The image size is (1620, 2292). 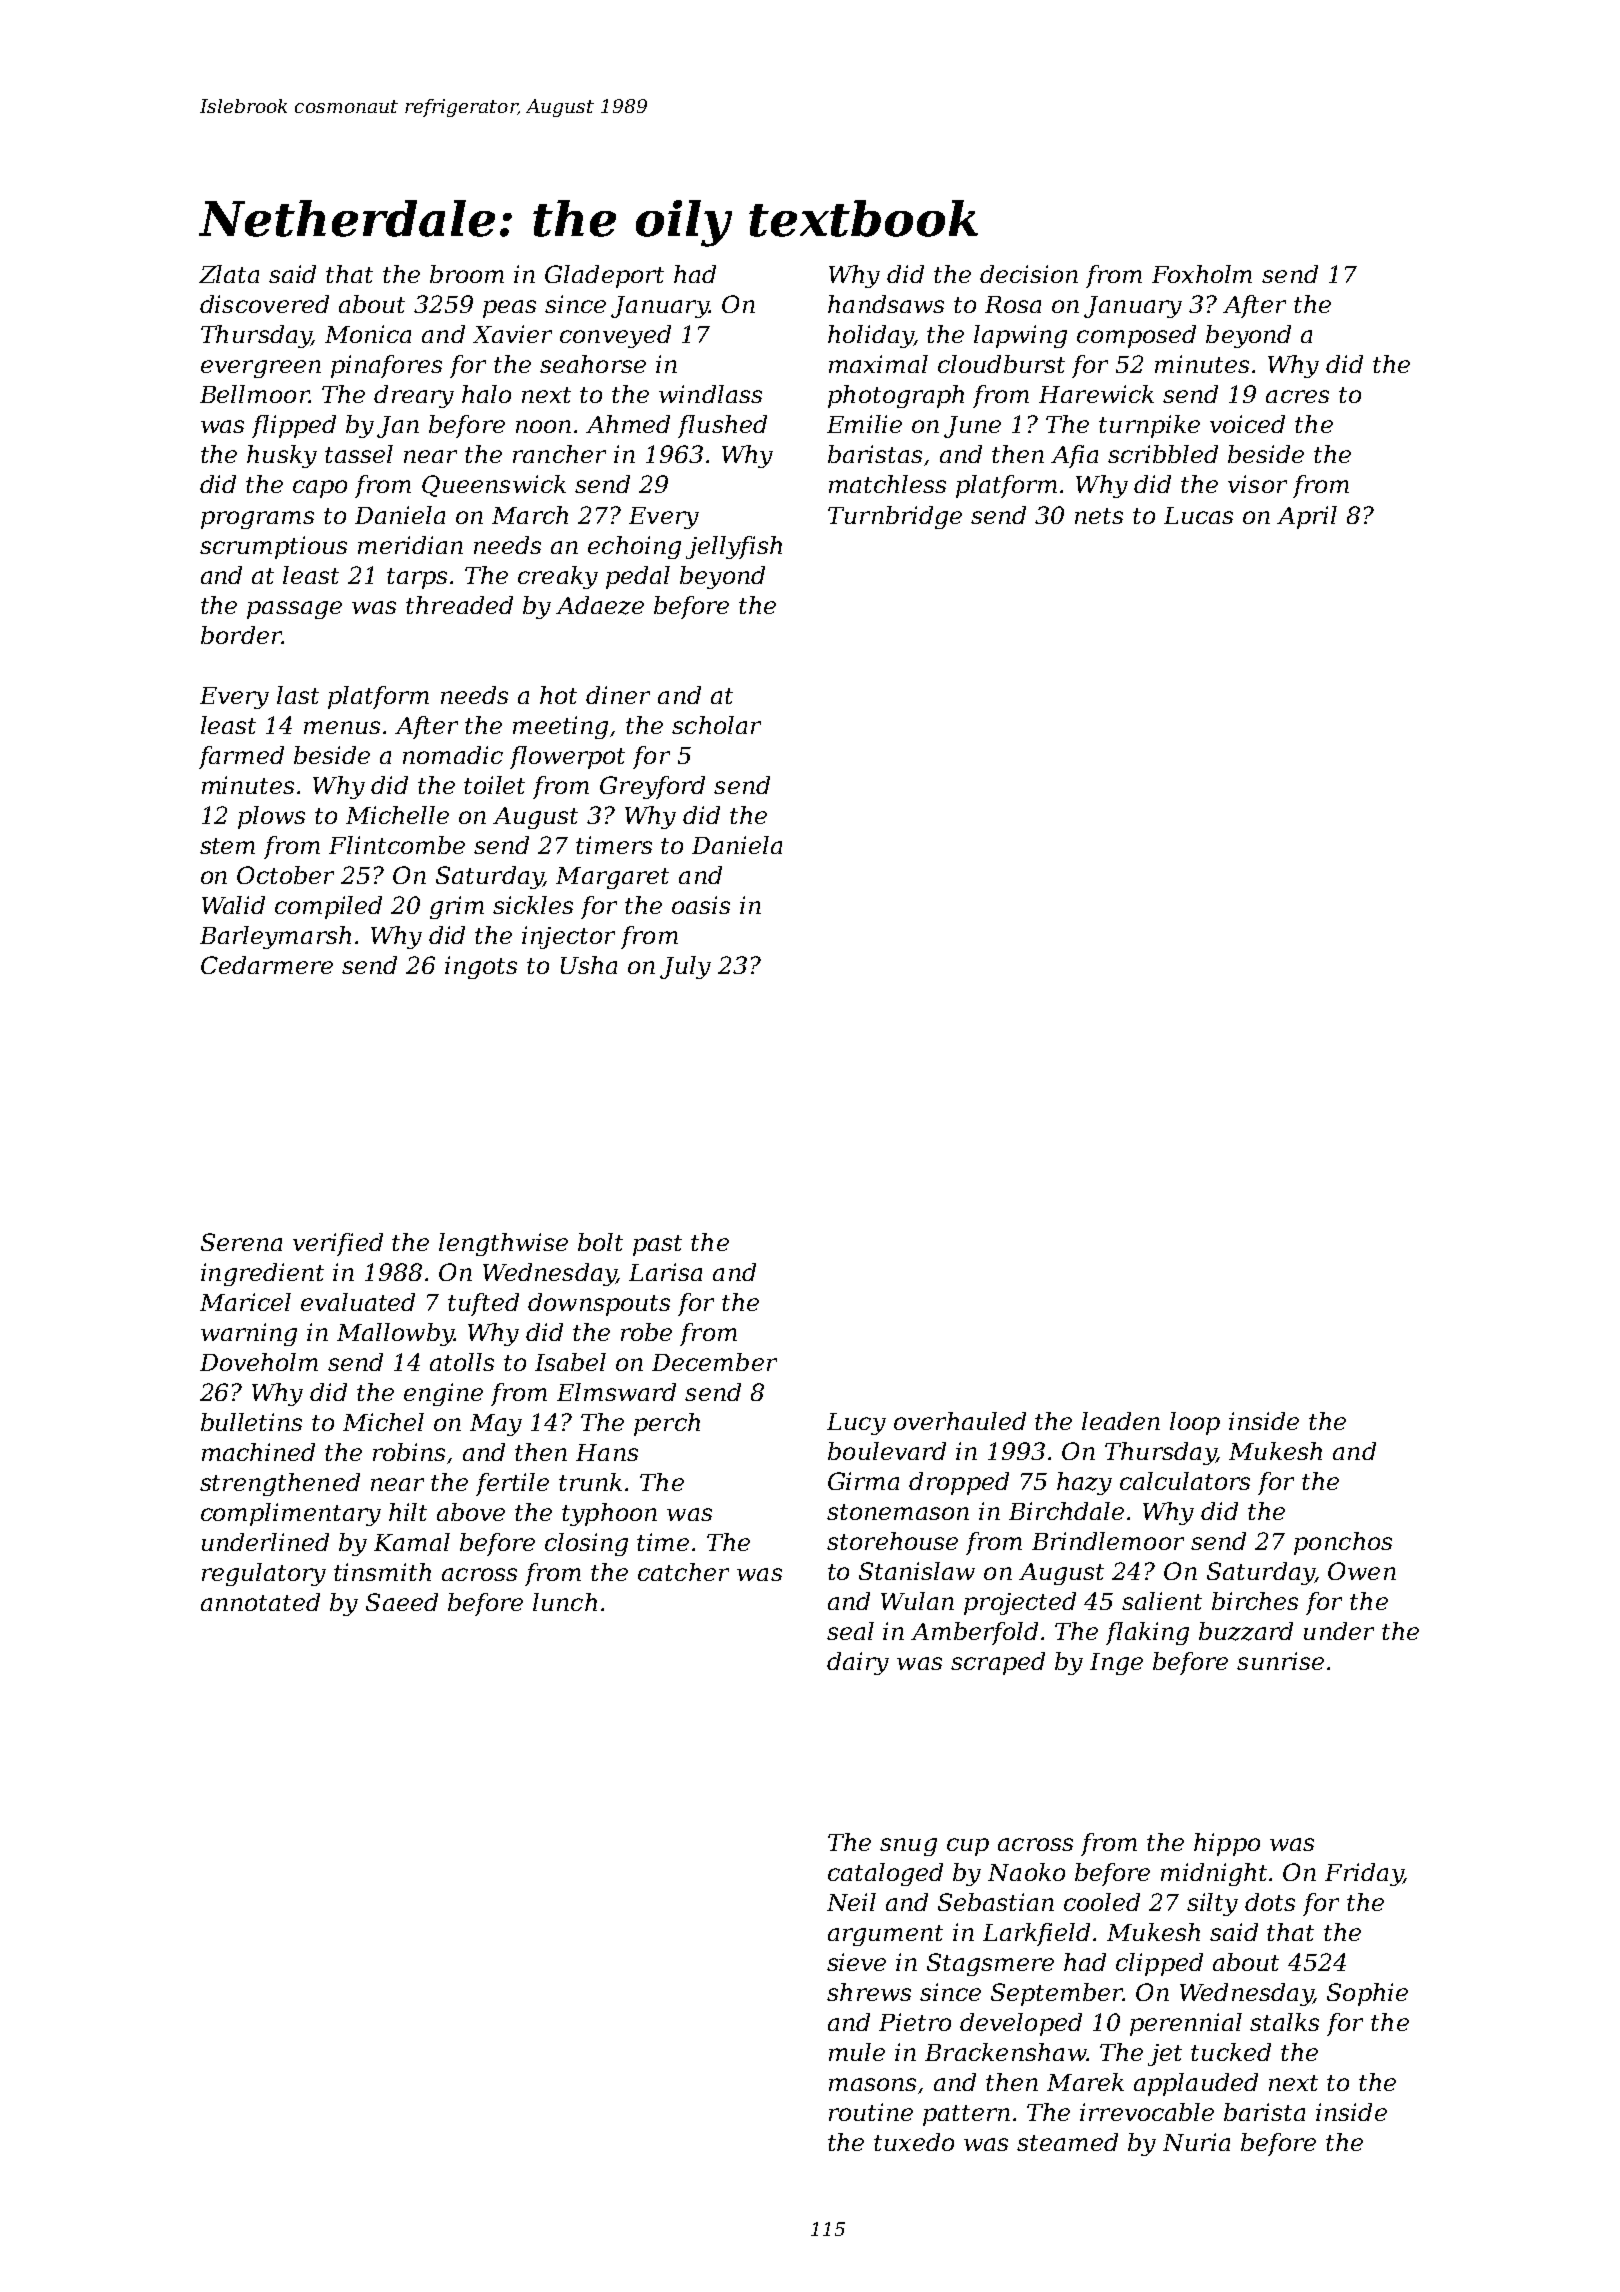 I want to click on Doveholm, so click(x=259, y=1362).
